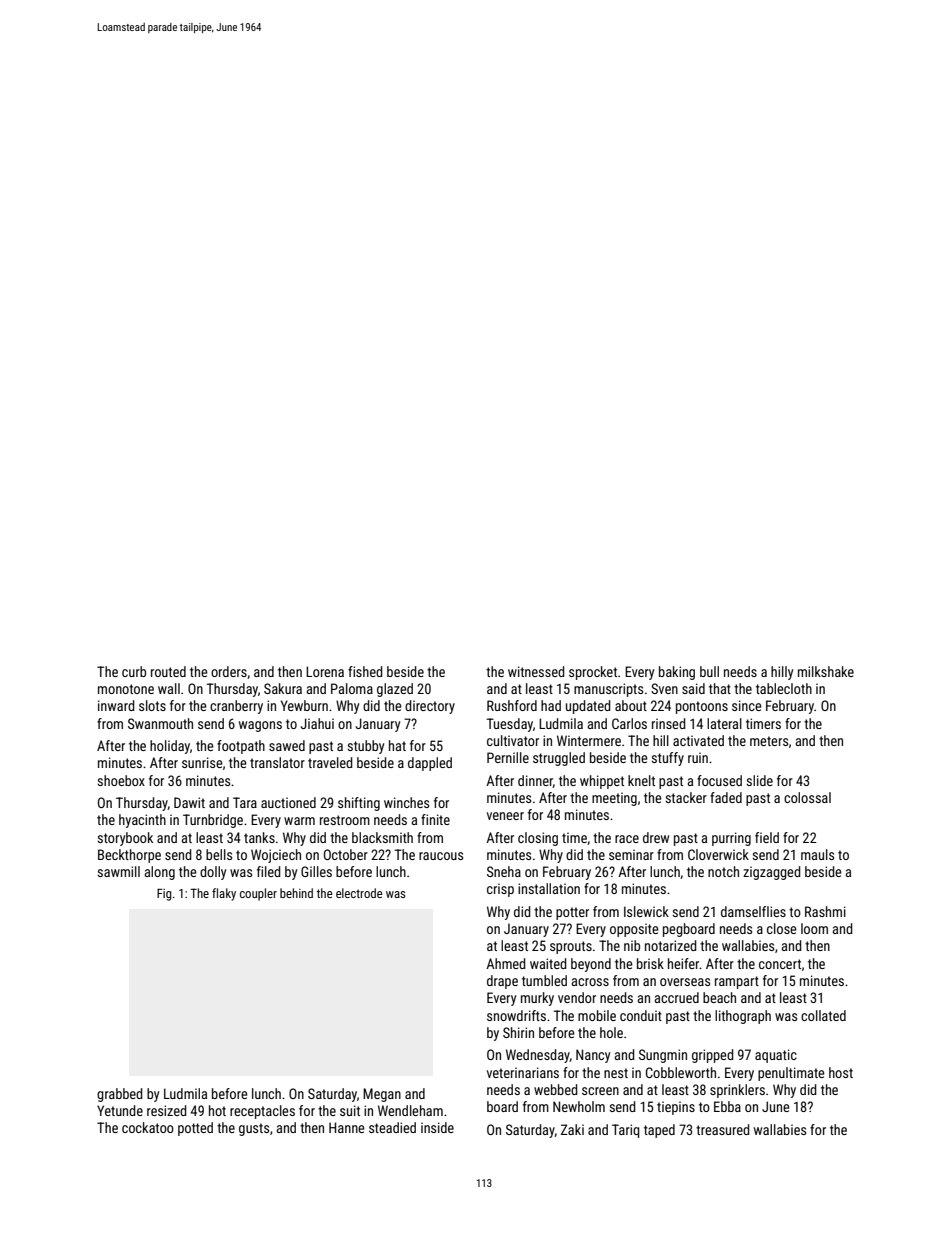 The height and width of the screenshot is (1233, 952). Describe the element at coordinates (164, 894) in the screenshot. I see `Fig` at that location.
